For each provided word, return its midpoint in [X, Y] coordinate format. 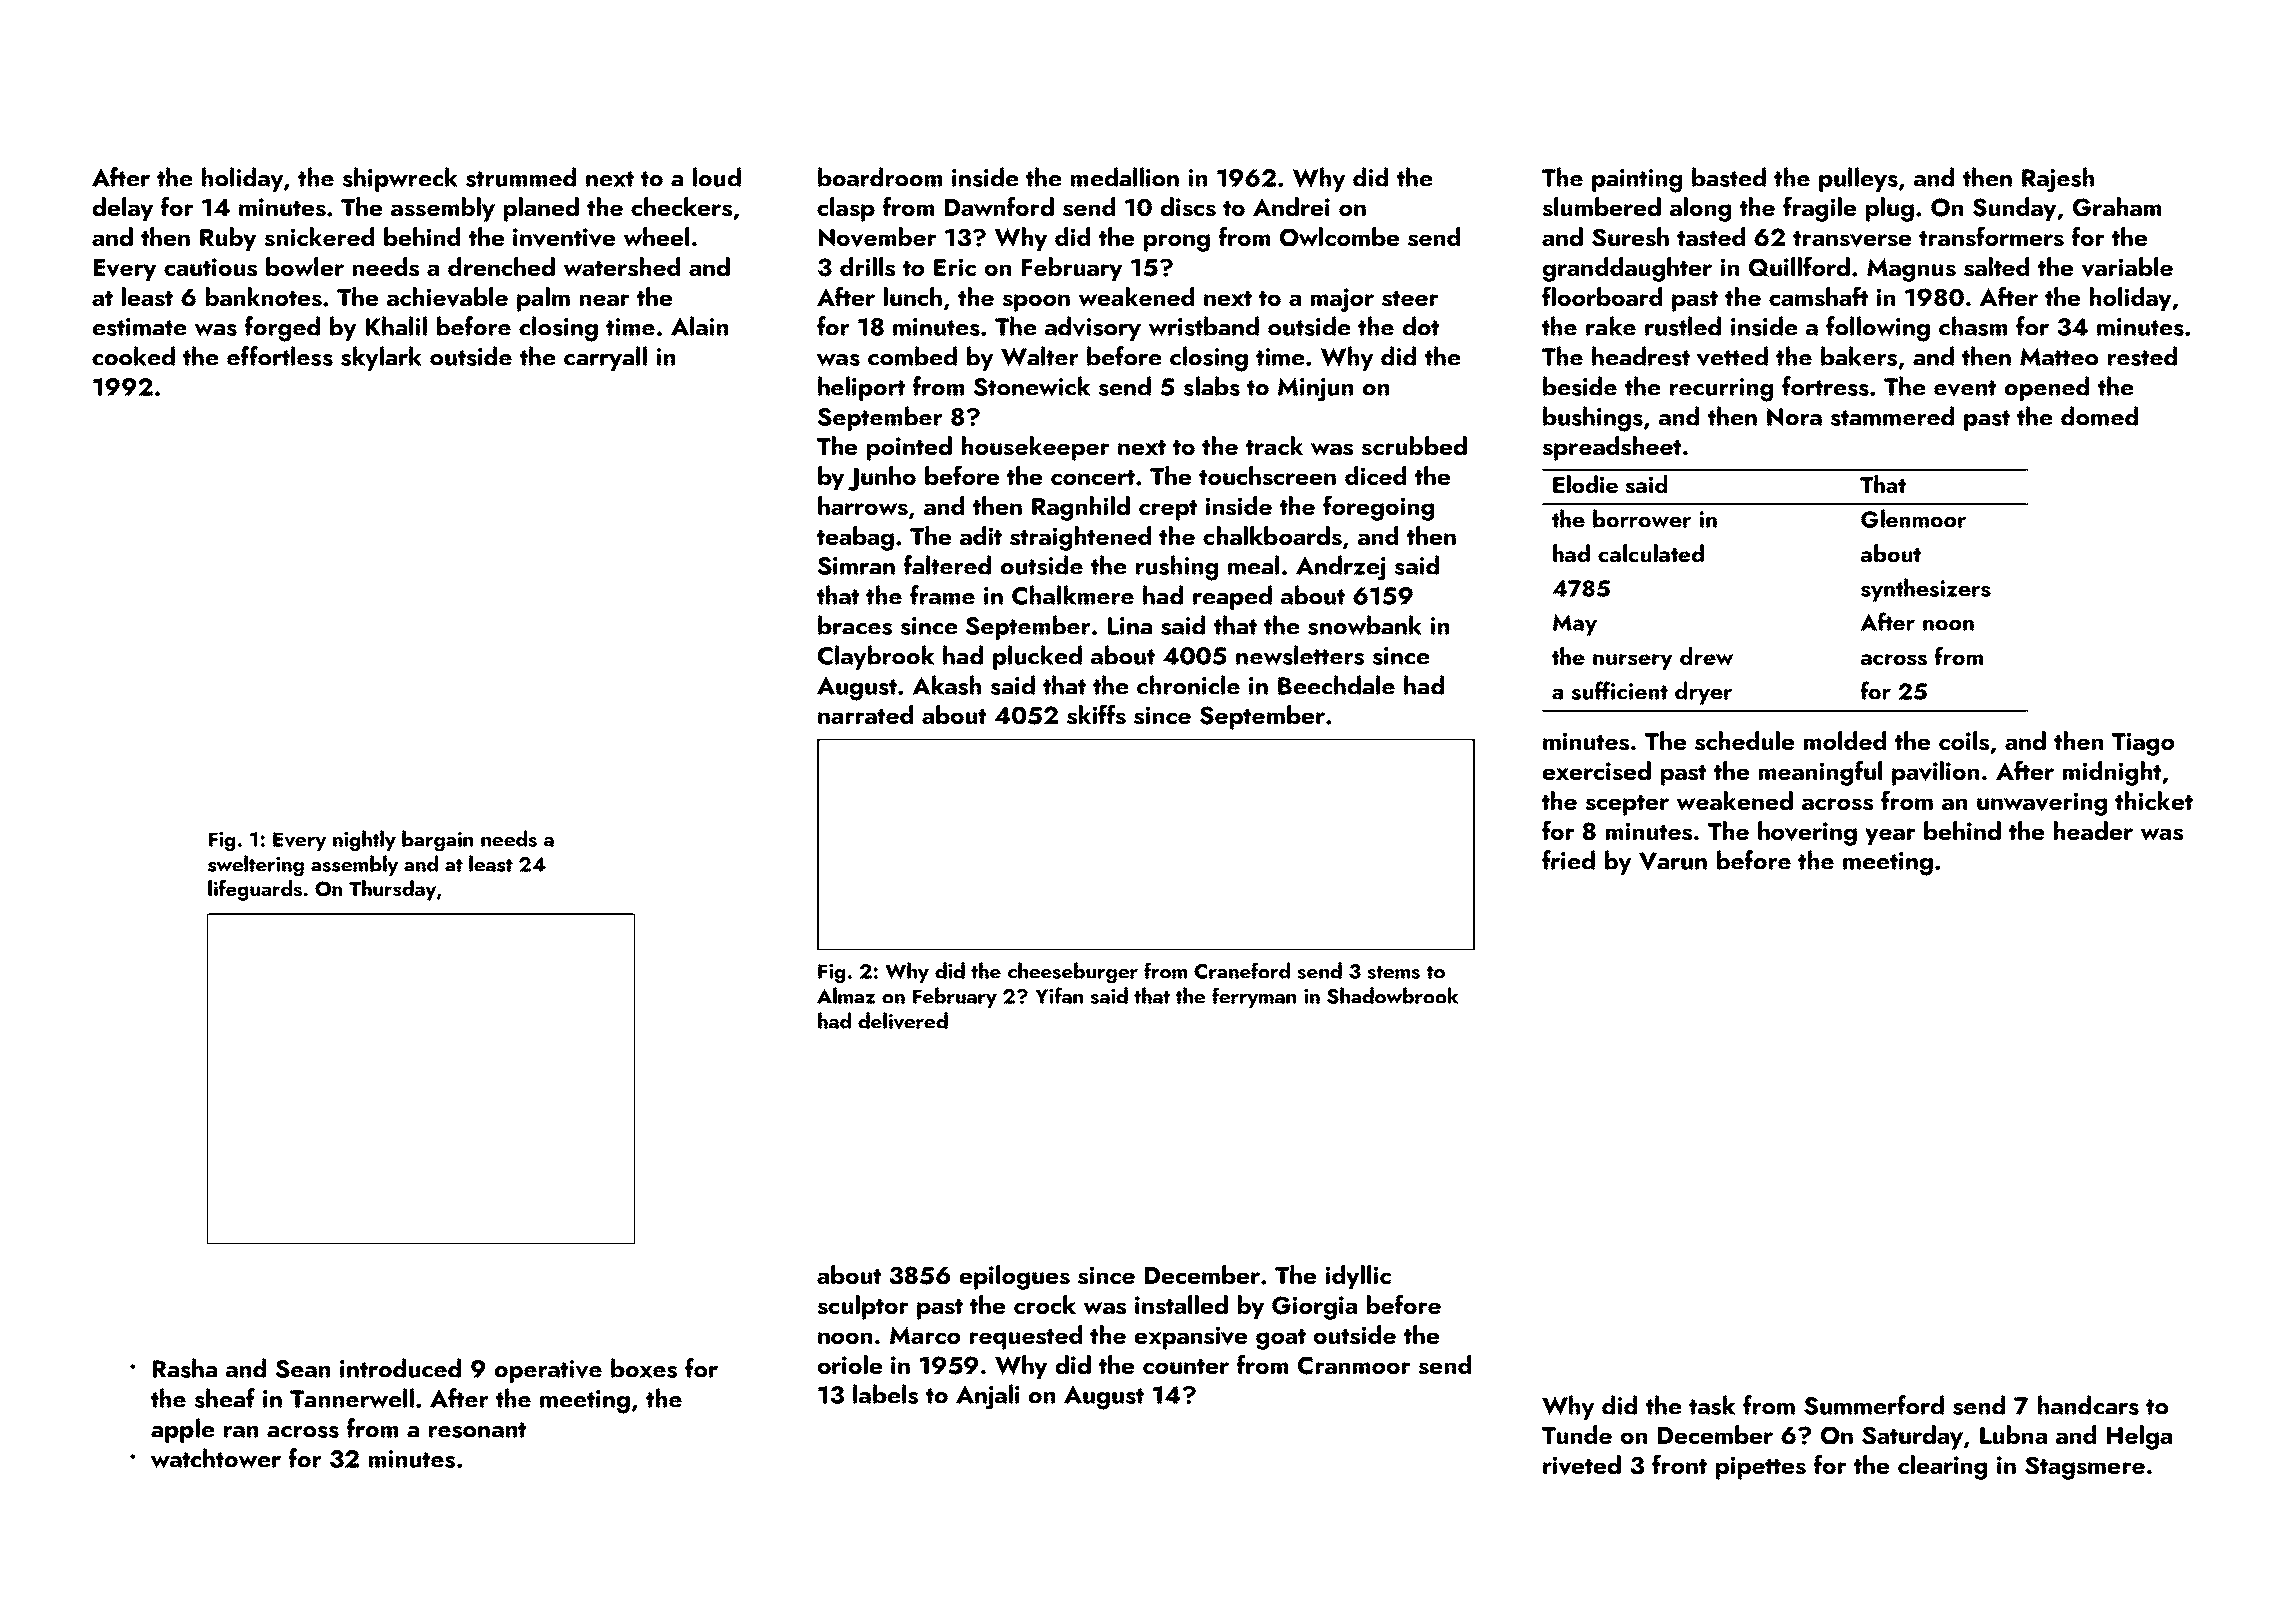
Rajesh [2058, 180]
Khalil [396, 326]
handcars [2088, 1405]
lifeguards [255, 890]
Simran [856, 566]
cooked [133, 356]
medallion [1125, 177]
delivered [903, 1020]
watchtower [216, 1458]
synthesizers [1926, 590]
